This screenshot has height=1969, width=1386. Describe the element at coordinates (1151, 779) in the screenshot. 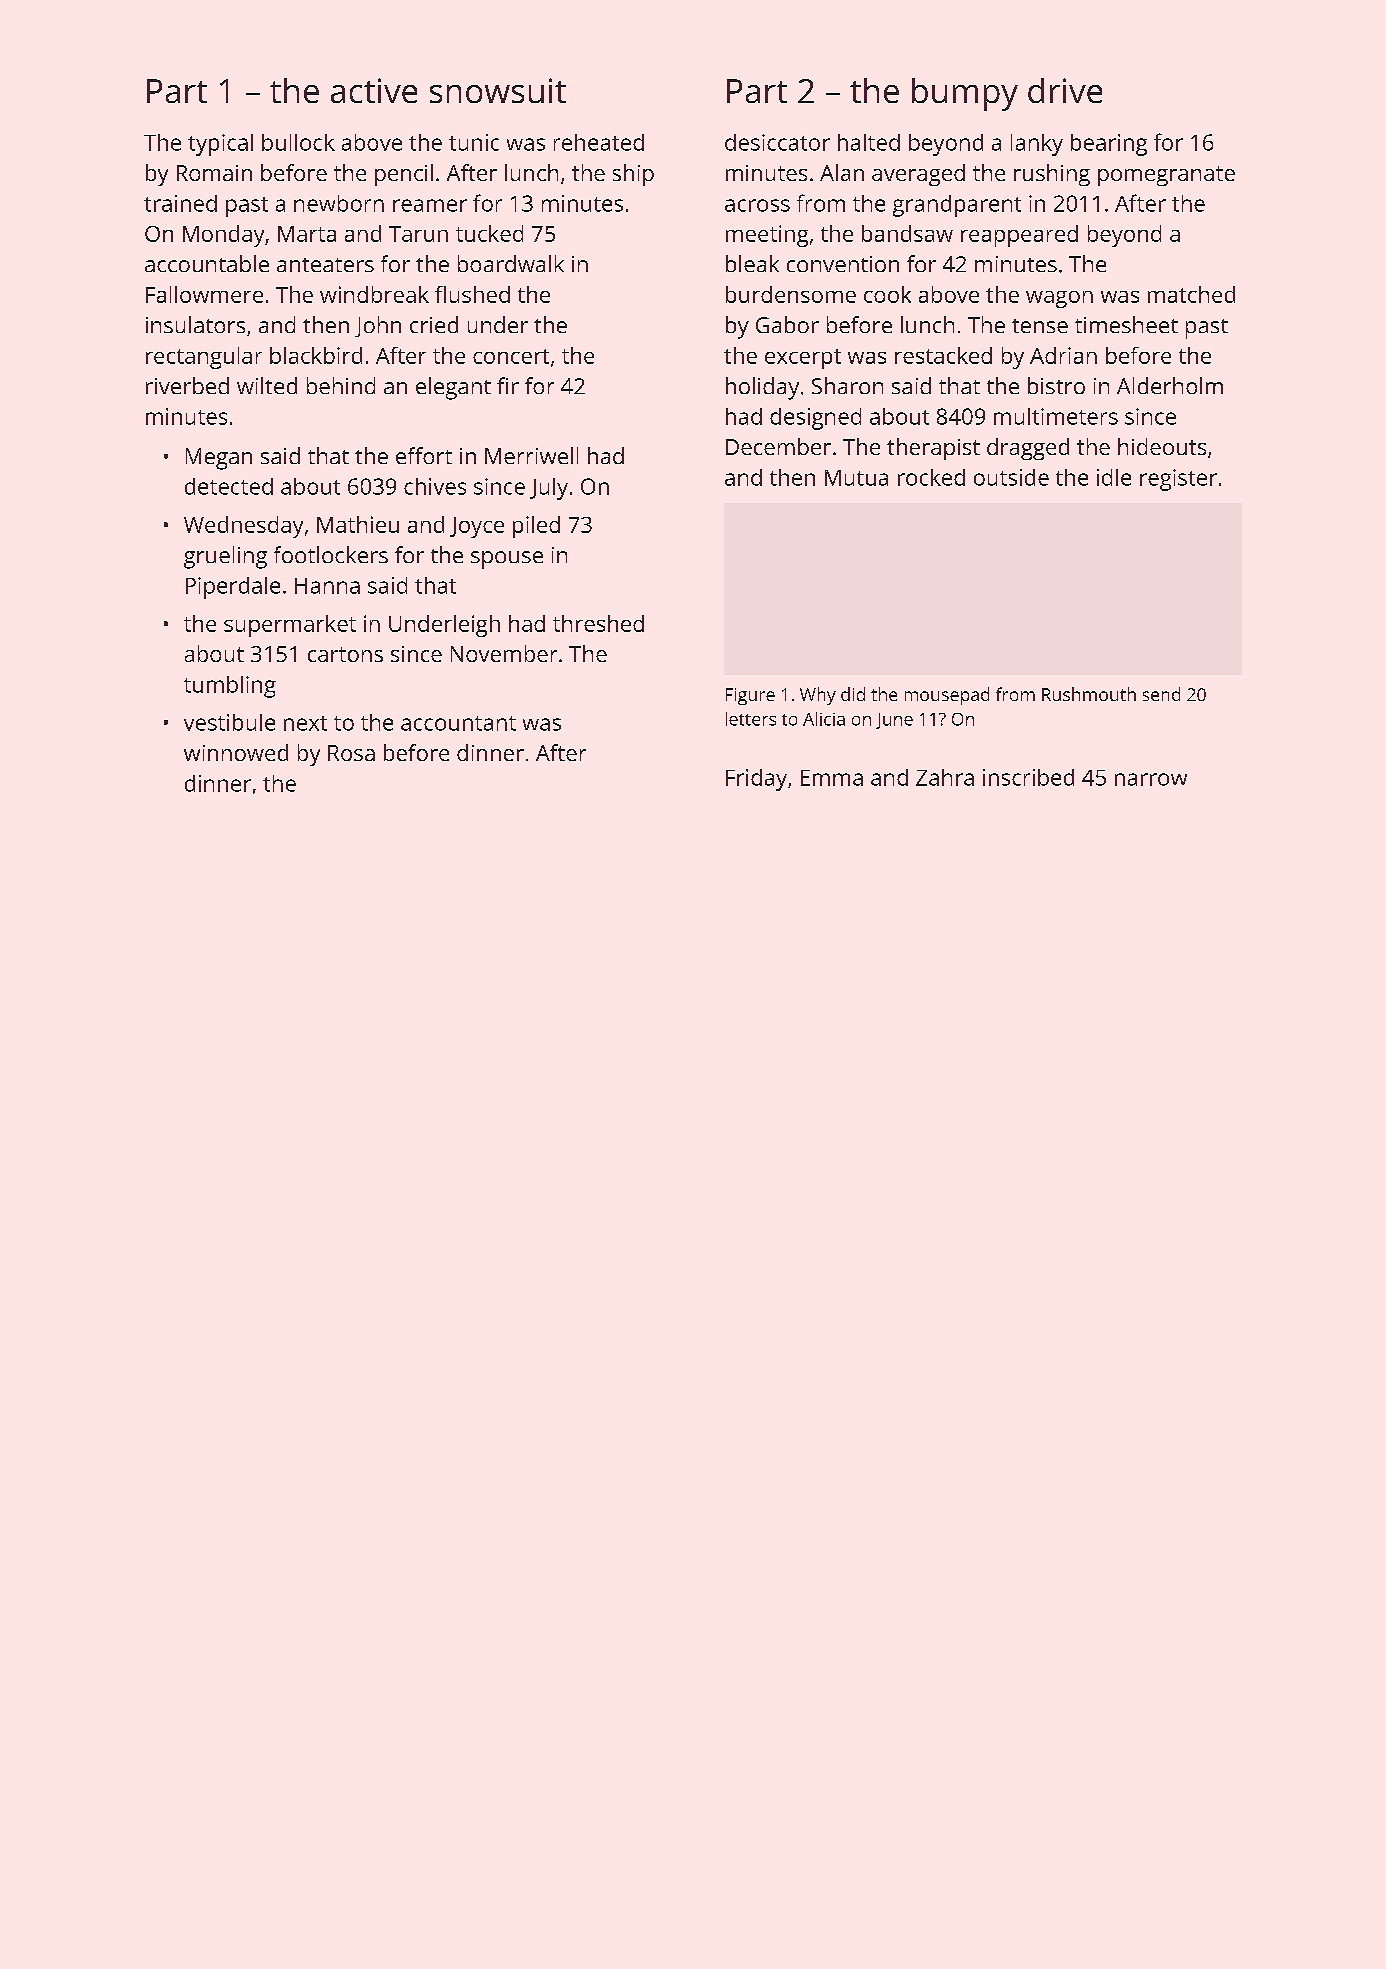

I see `narrow` at that location.
